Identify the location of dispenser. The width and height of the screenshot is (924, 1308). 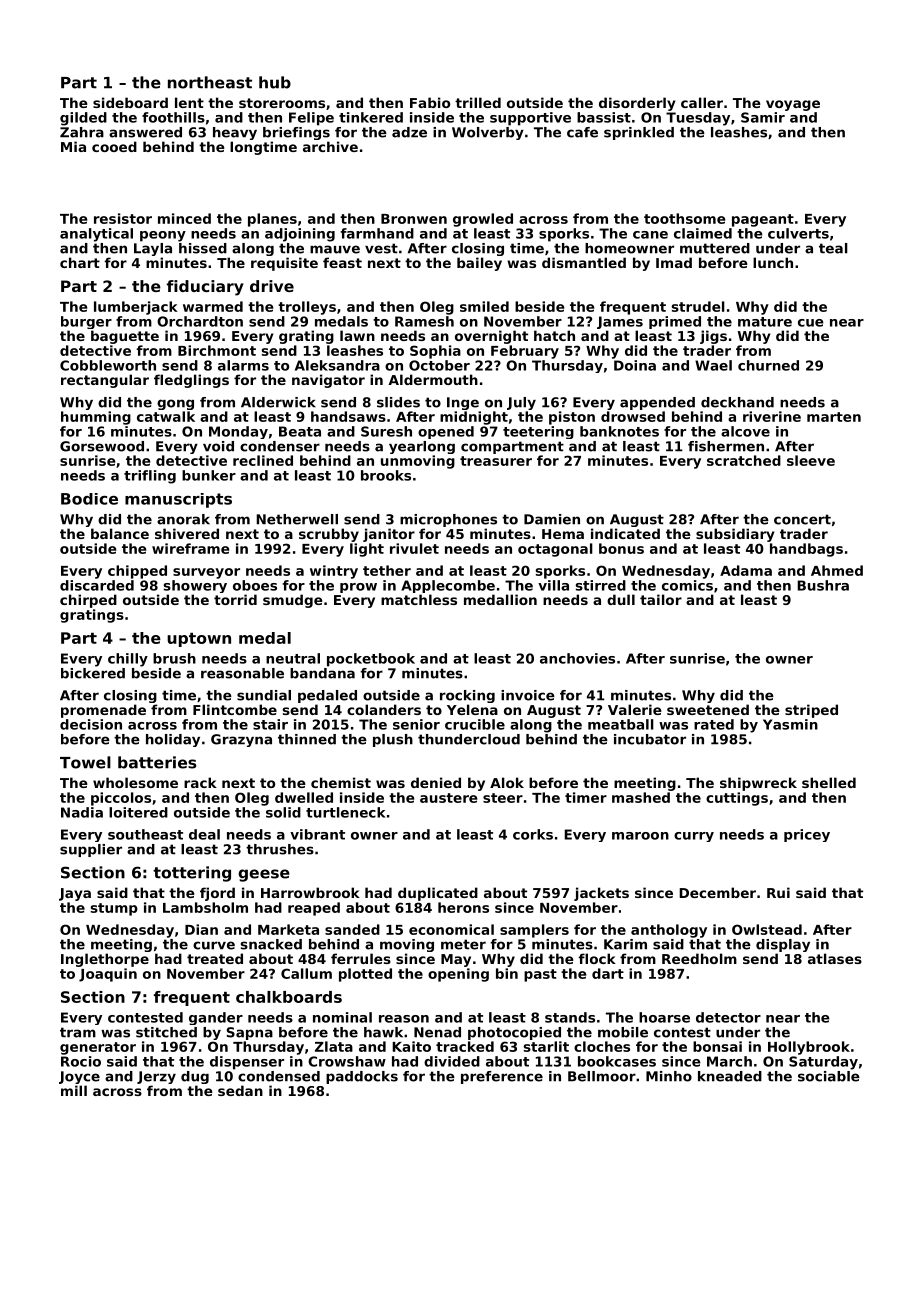
(247, 1063).
